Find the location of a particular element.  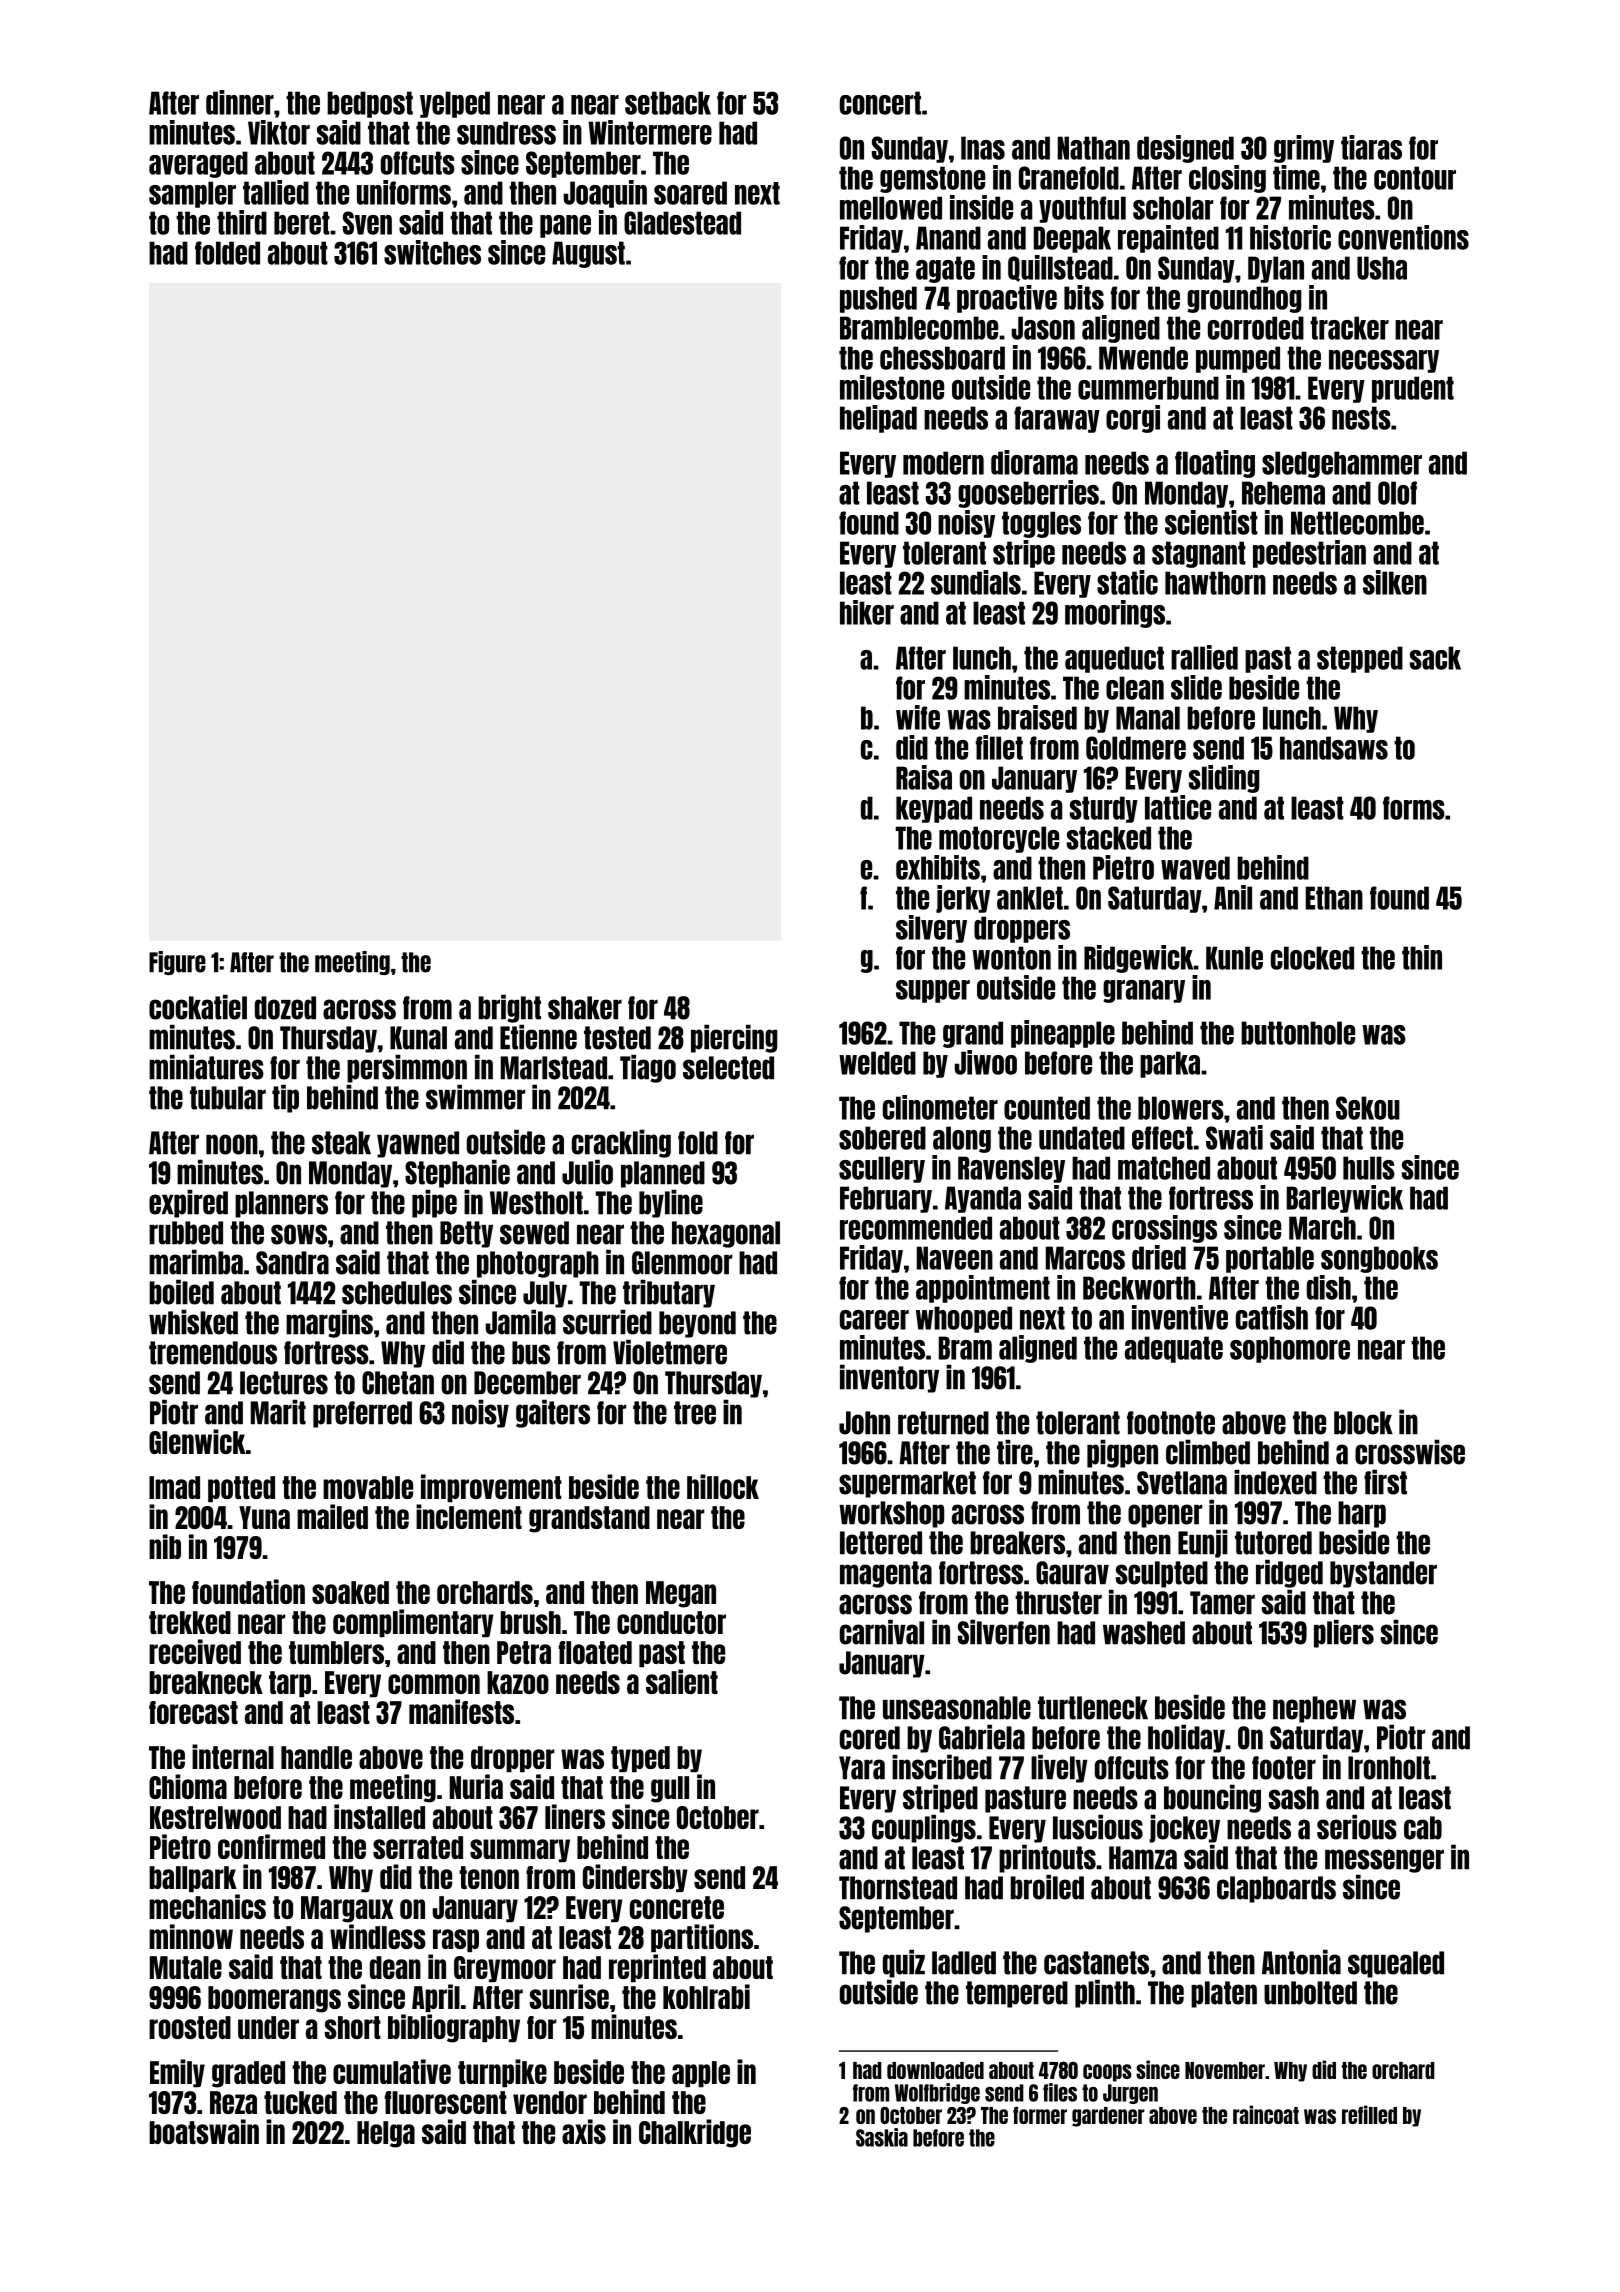

concert is located at coordinates (880, 103).
